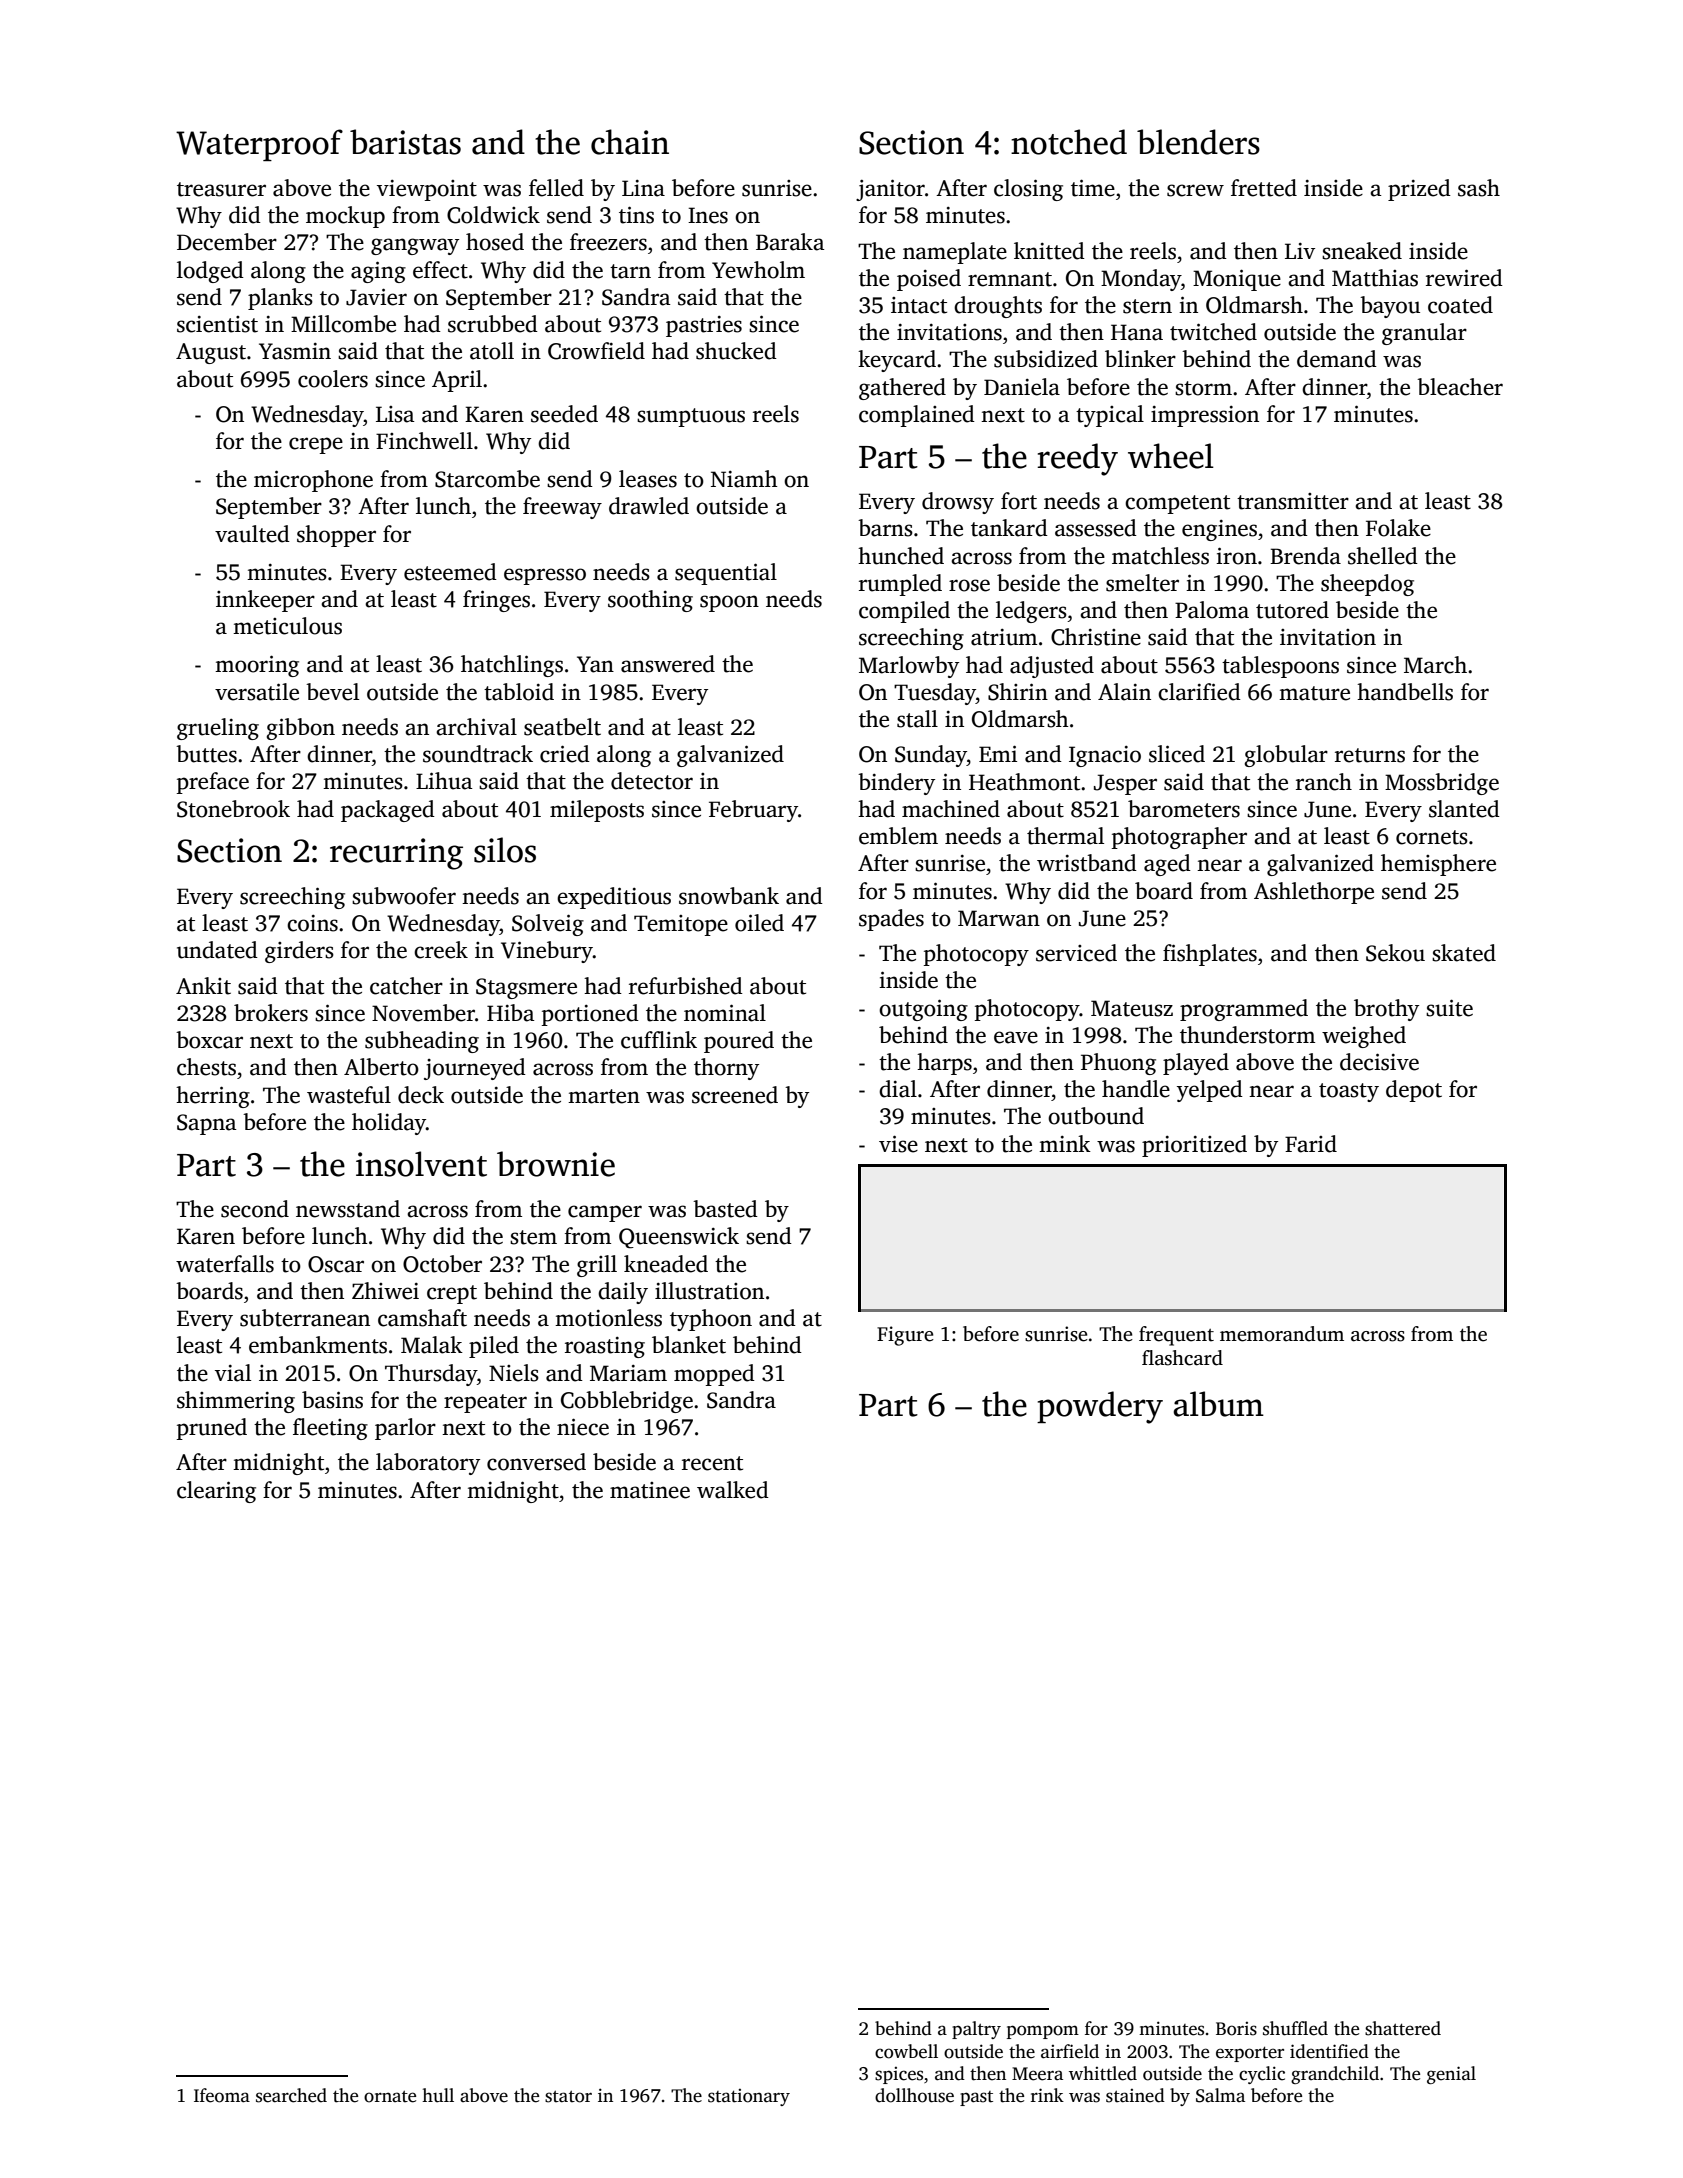  I want to click on ornate, so click(390, 2097).
